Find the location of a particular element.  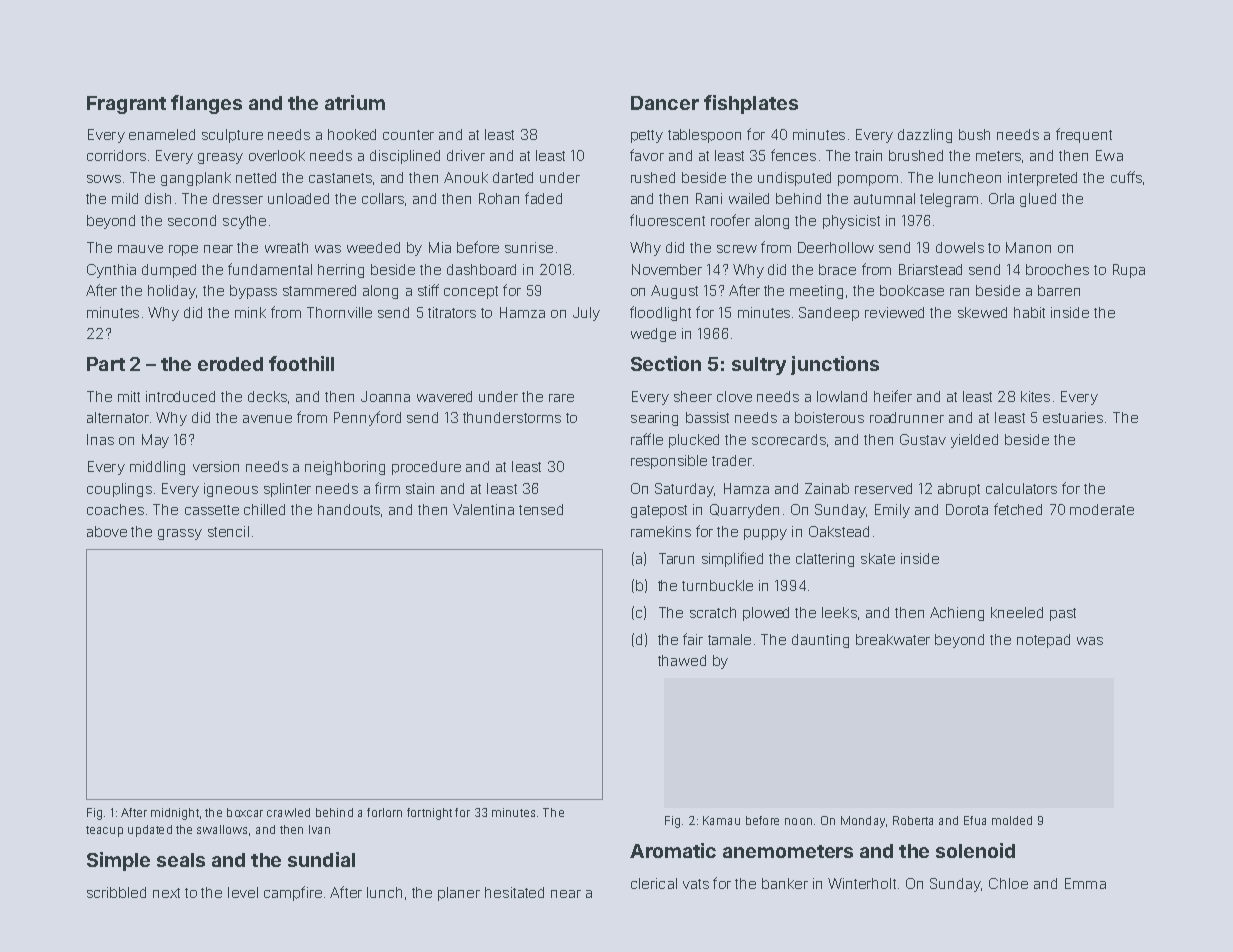

July is located at coordinates (586, 314).
